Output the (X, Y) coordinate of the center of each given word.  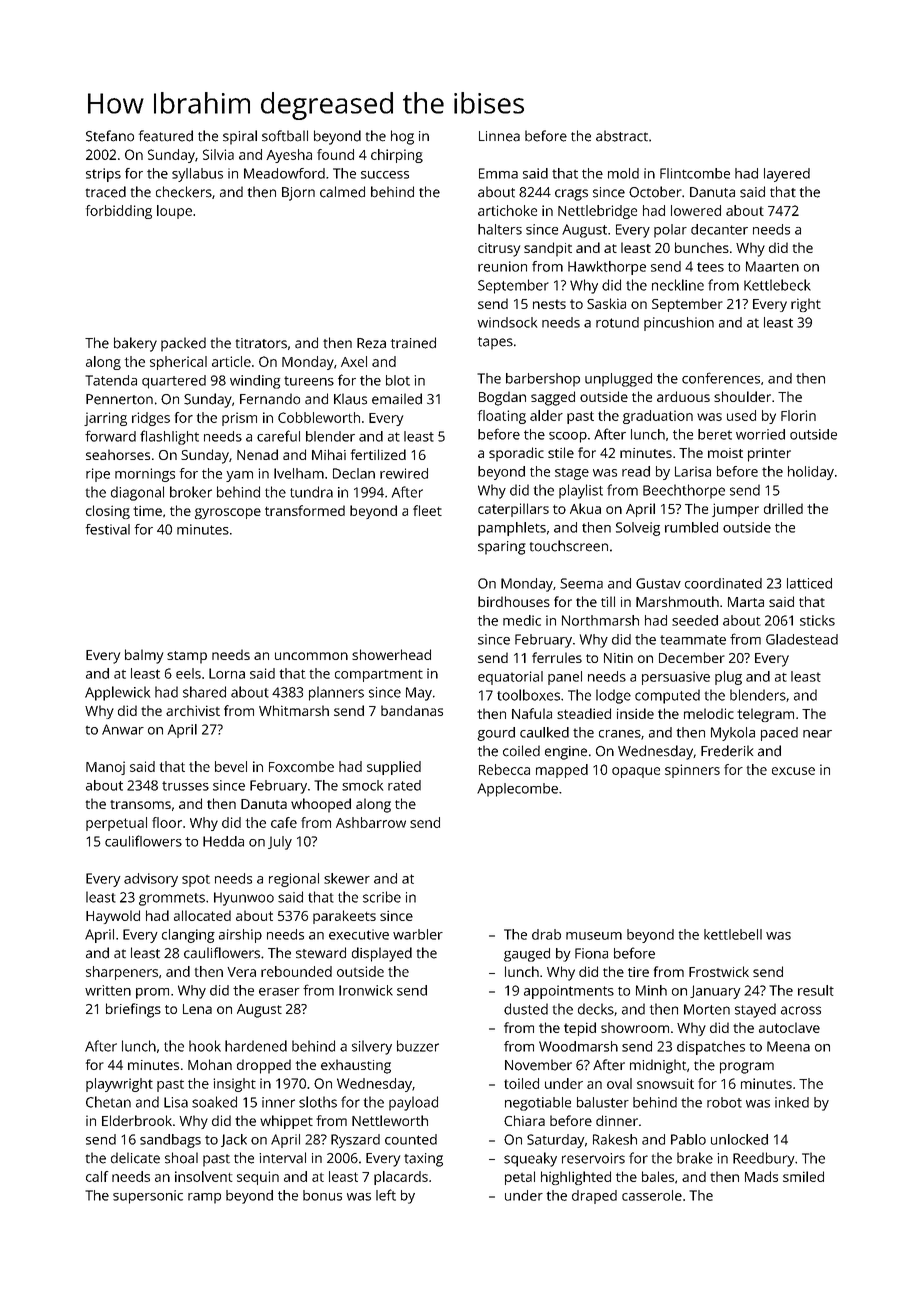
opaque (636, 772)
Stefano (110, 136)
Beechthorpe (684, 491)
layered (787, 175)
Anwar (123, 729)
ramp (204, 1198)
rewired (404, 473)
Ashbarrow (371, 822)
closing (108, 512)
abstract (622, 136)
